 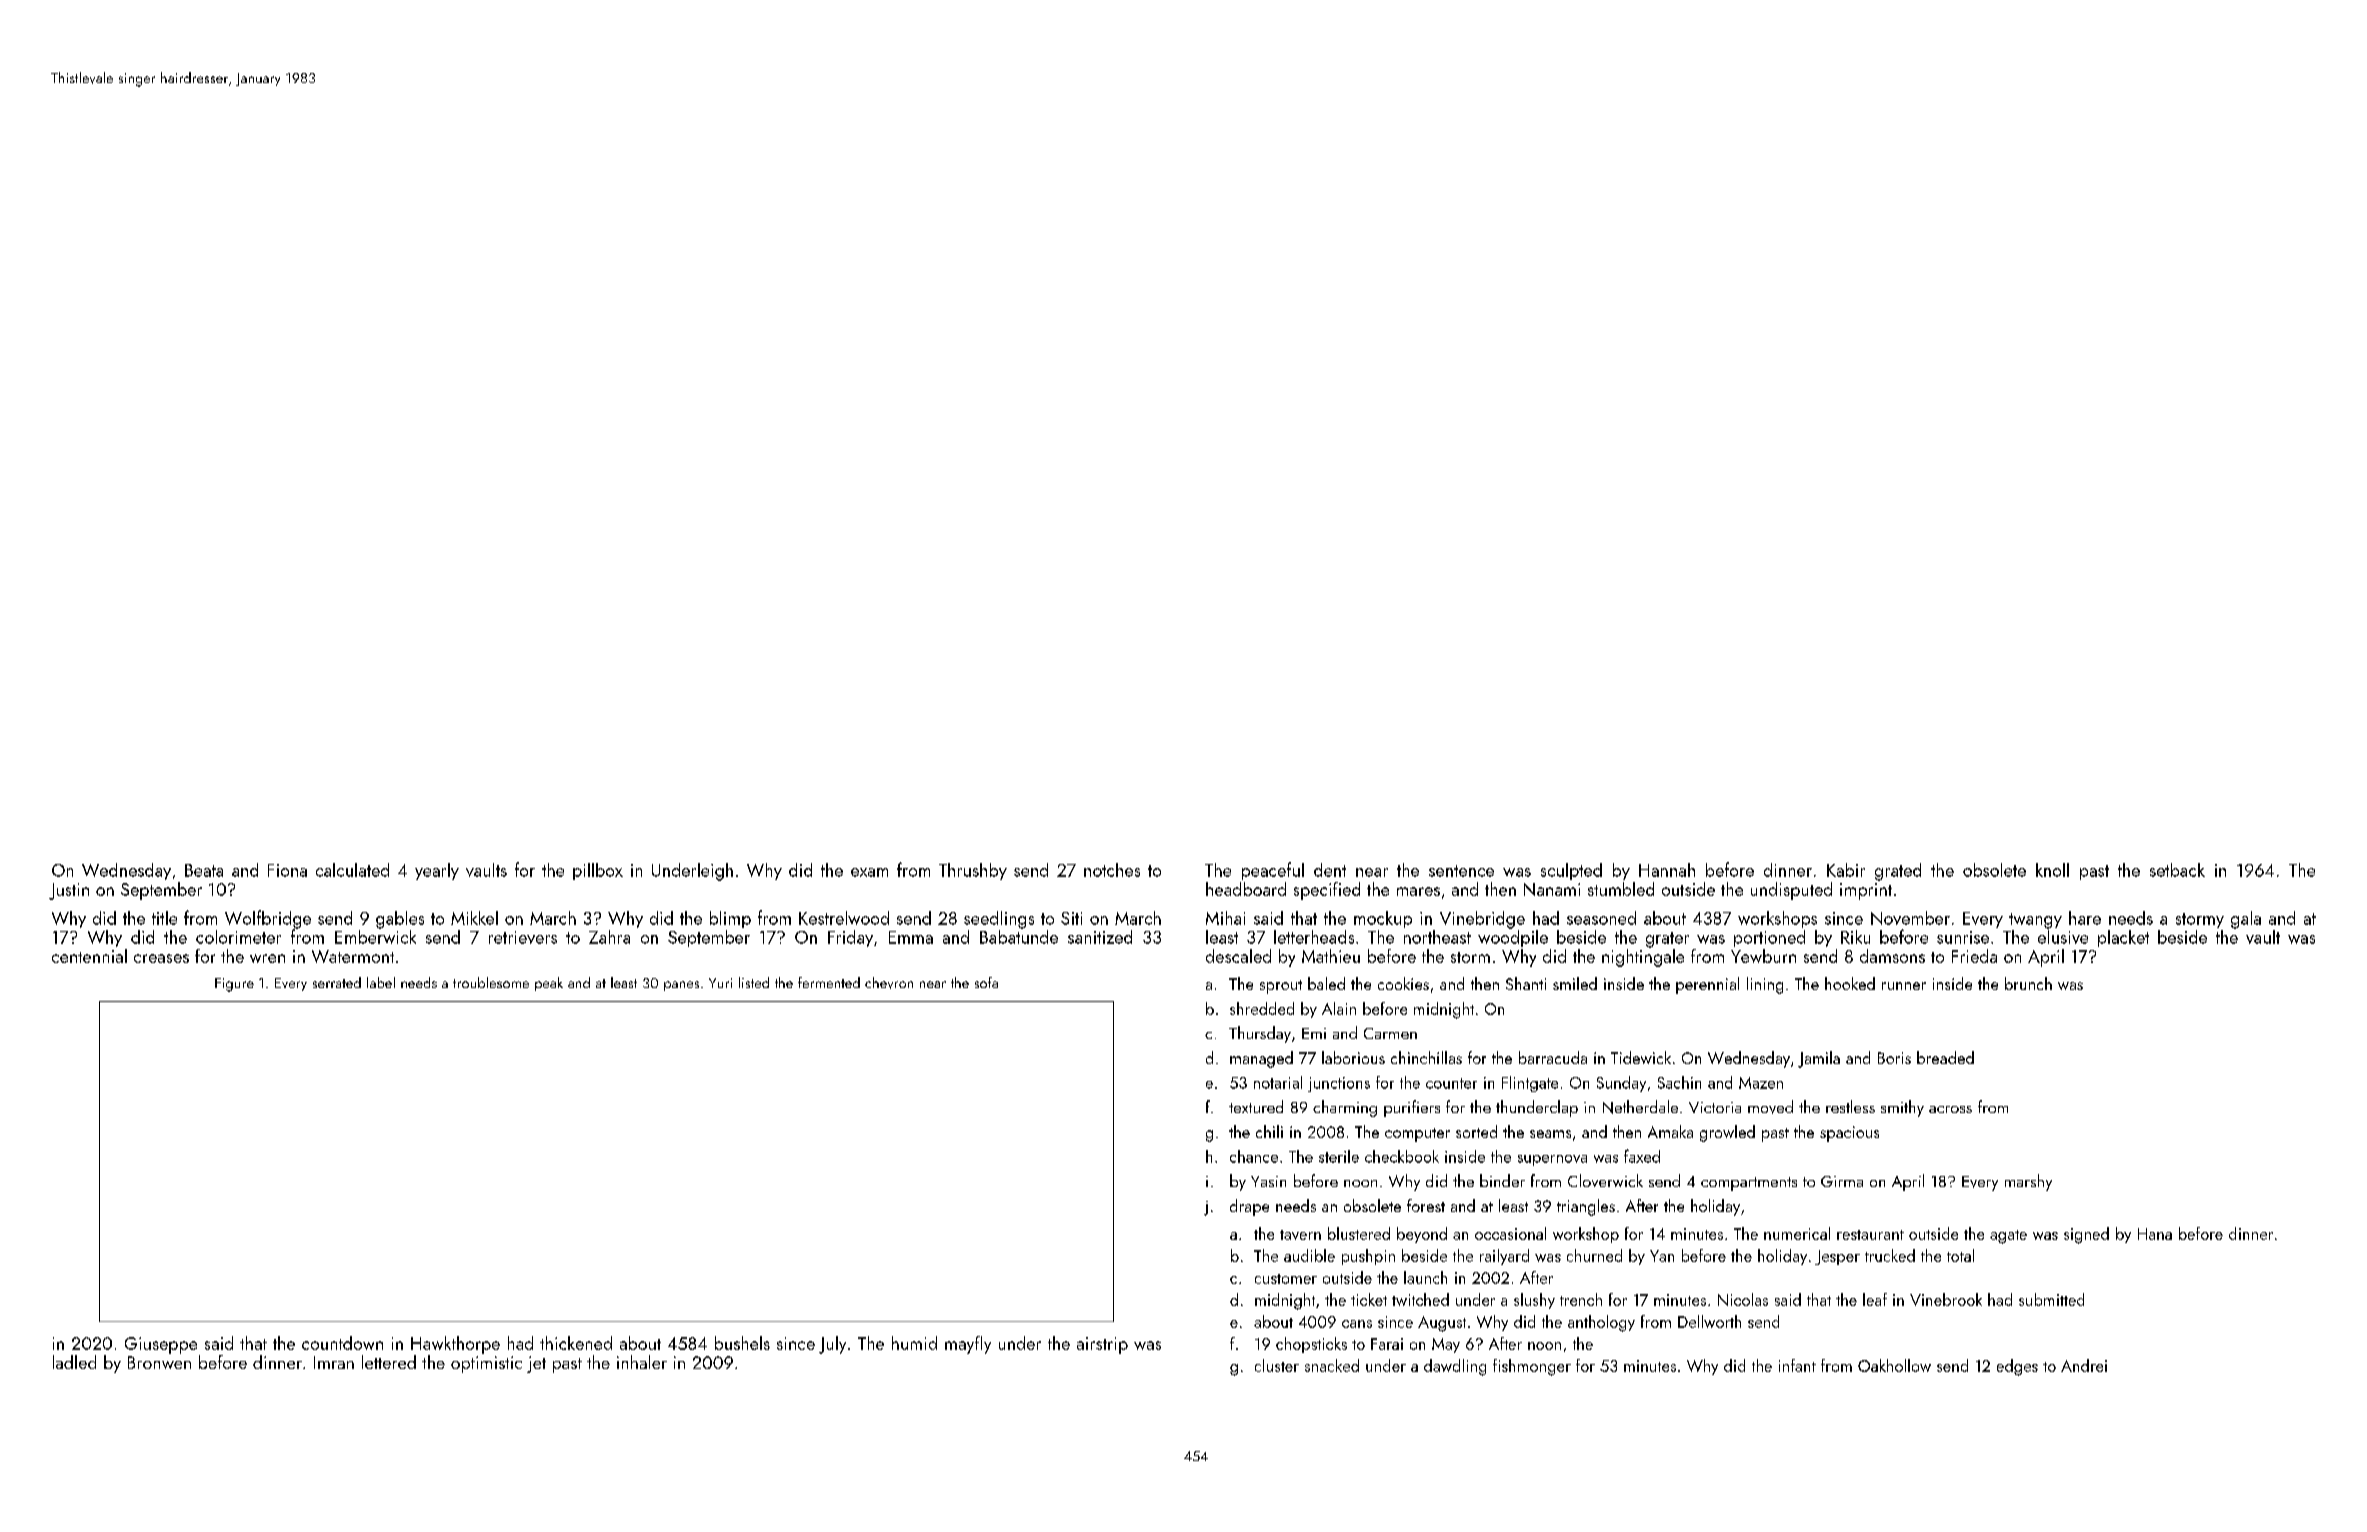 I want to click on title, so click(x=164, y=918).
